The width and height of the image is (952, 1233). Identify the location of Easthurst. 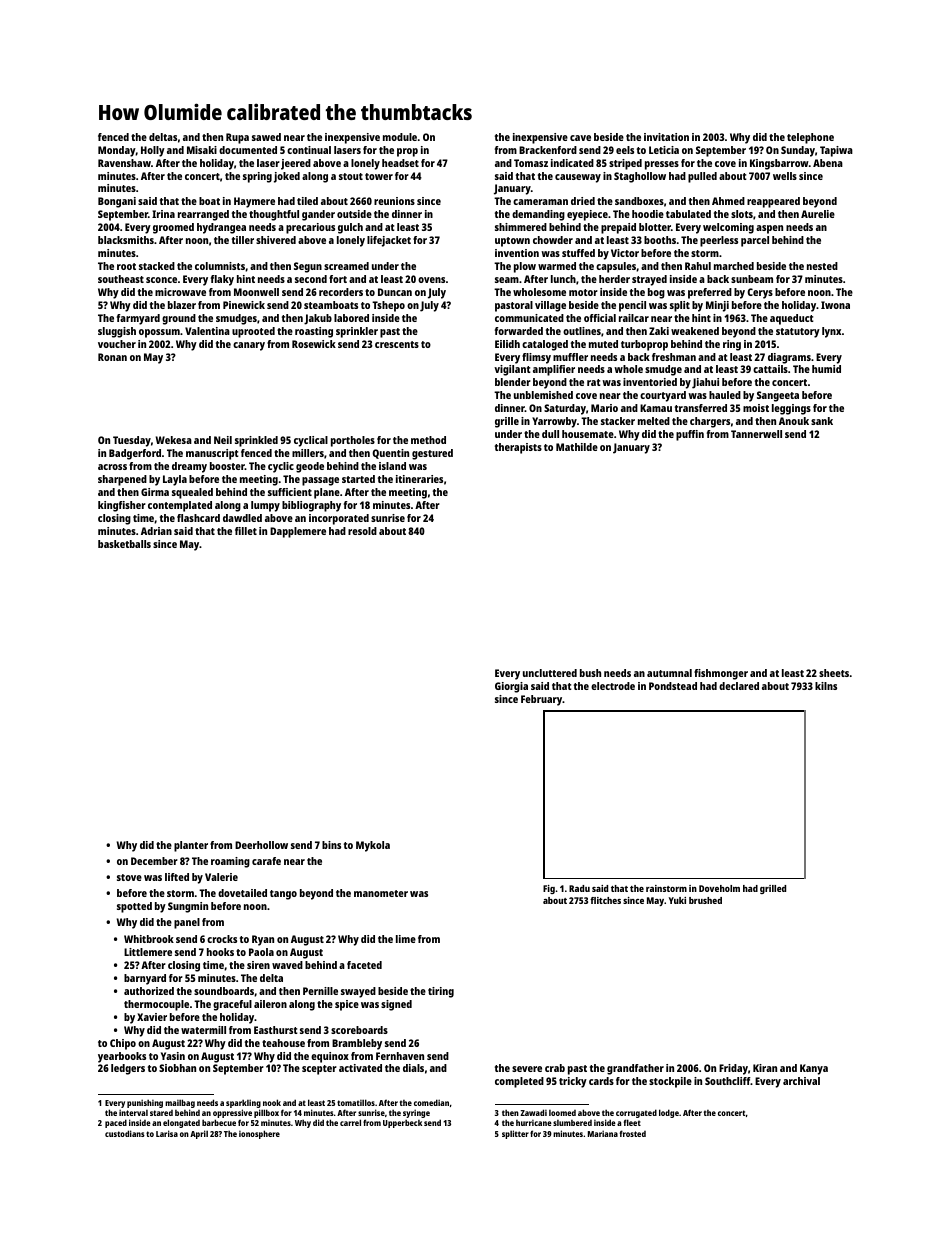
(276, 1030).
